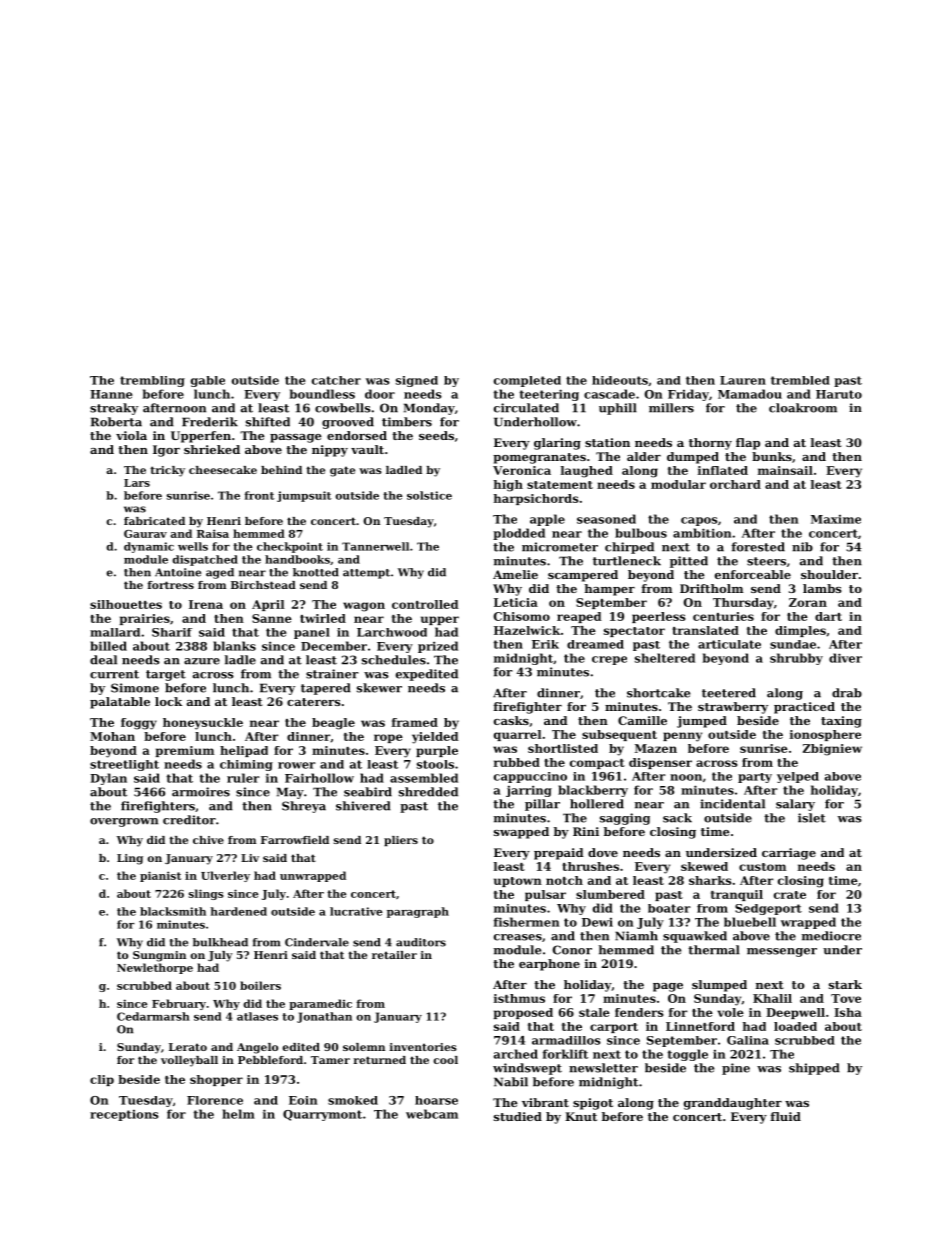 Image resolution: width=952 pixels, height=1233 pixels. What do you see at coordinates (689, 562) in the document?
I see `pitted` at bounding box center [689, 562].
